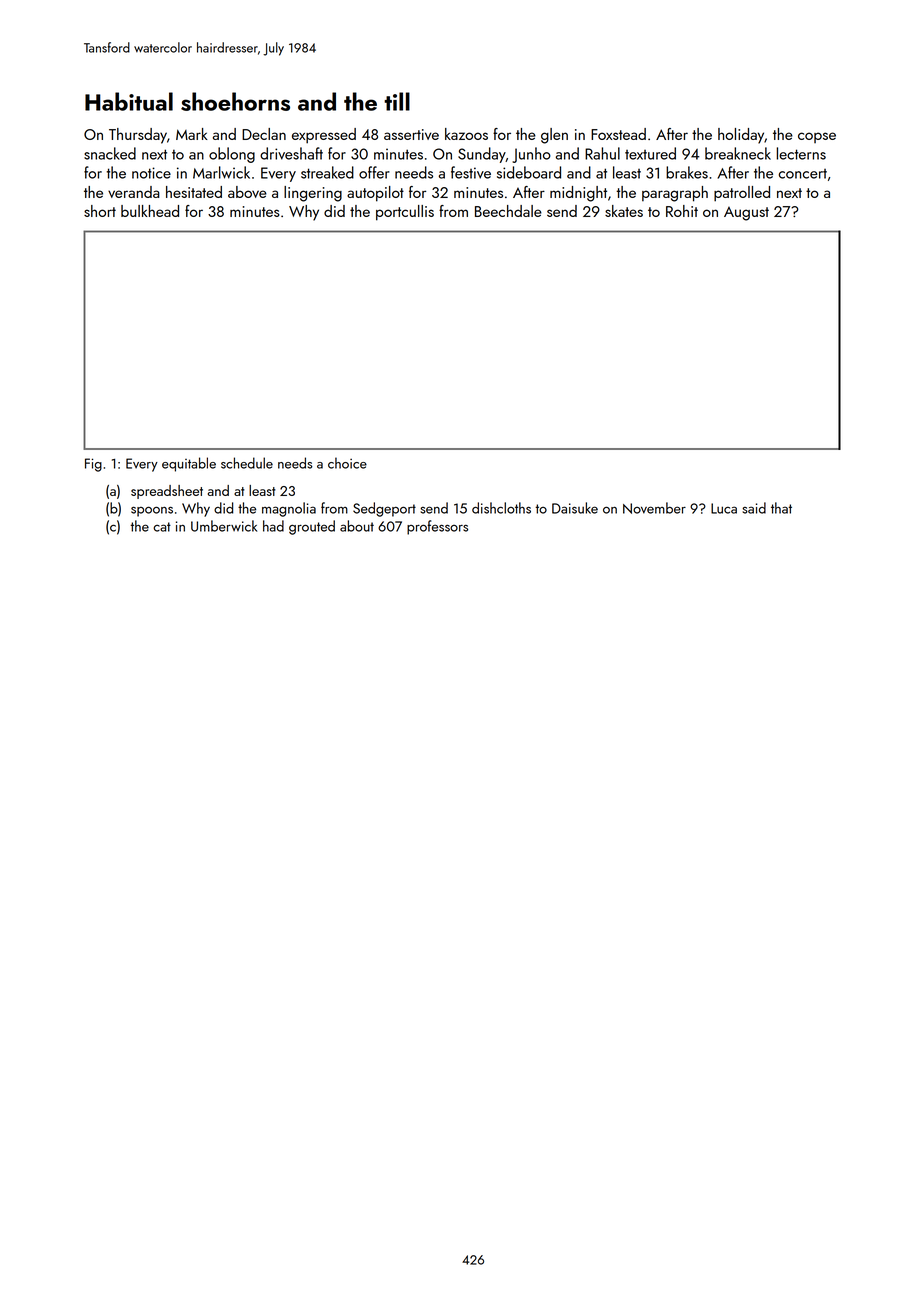 Image resolution: width=924 pixels, height=1308 pixels. I want to click on above, so click(247, 192).
